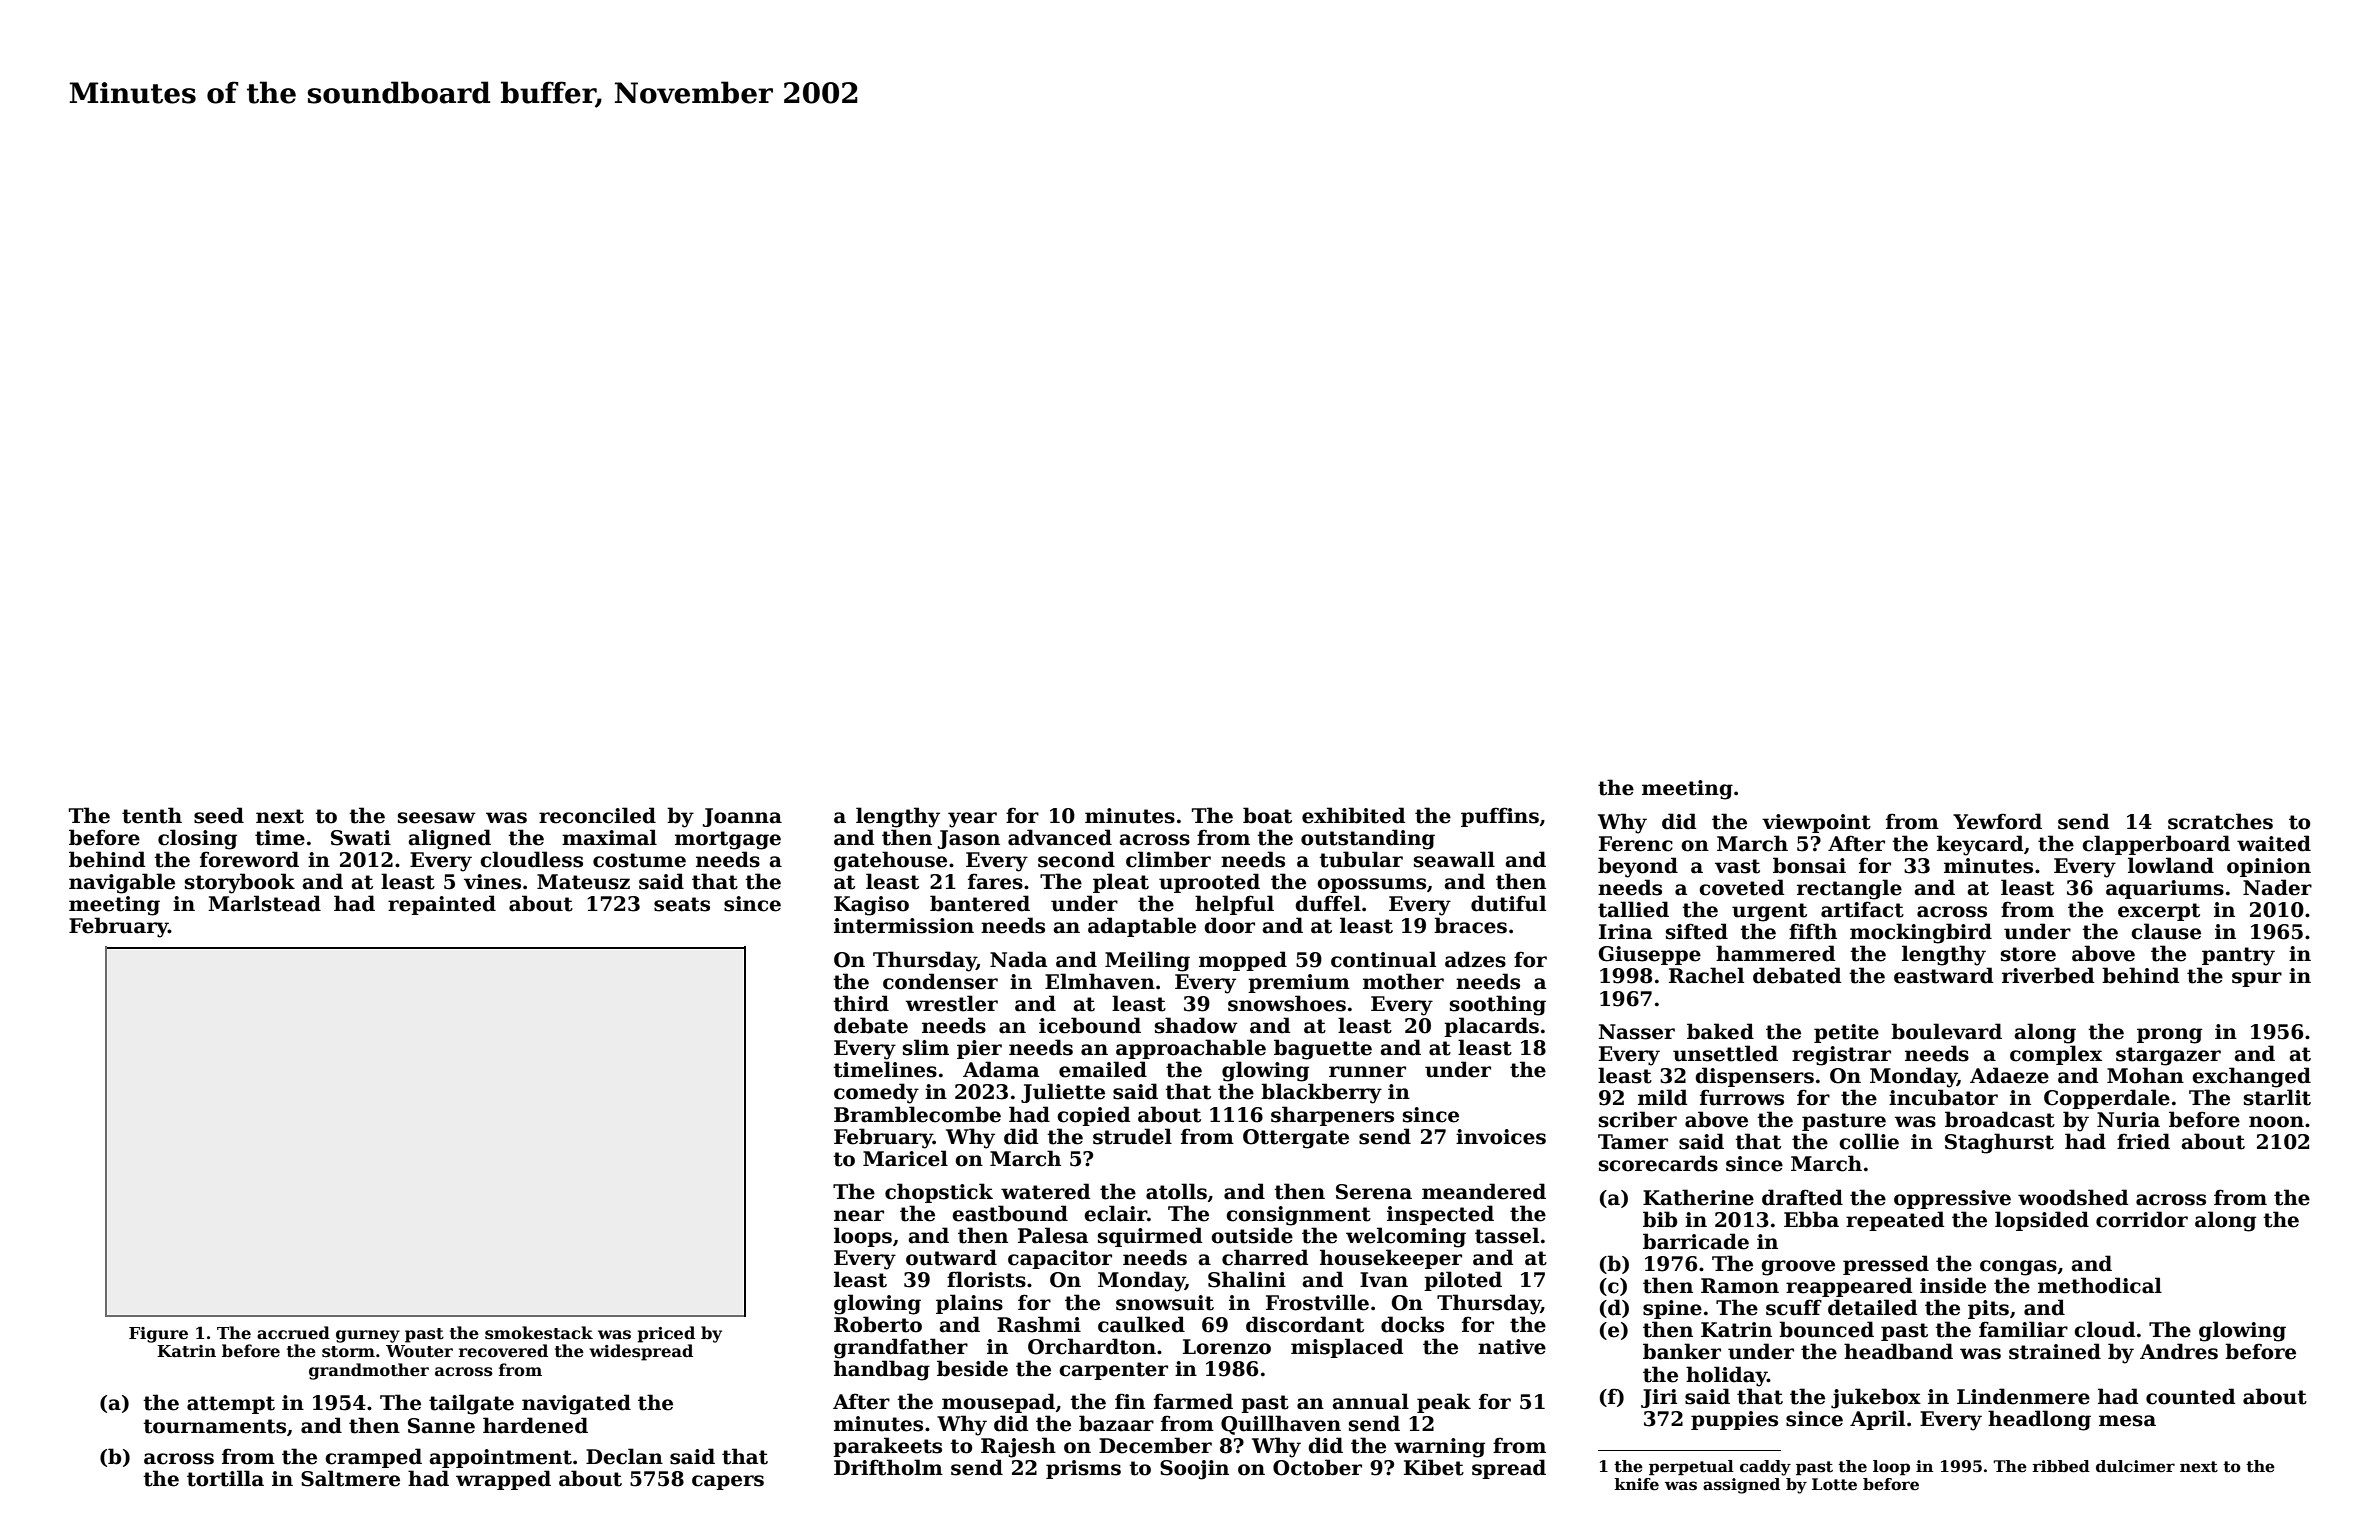  What do you see at coordinates (535, 1425) in the document?
I see `hardened` at bounding box center [535, 1425].
